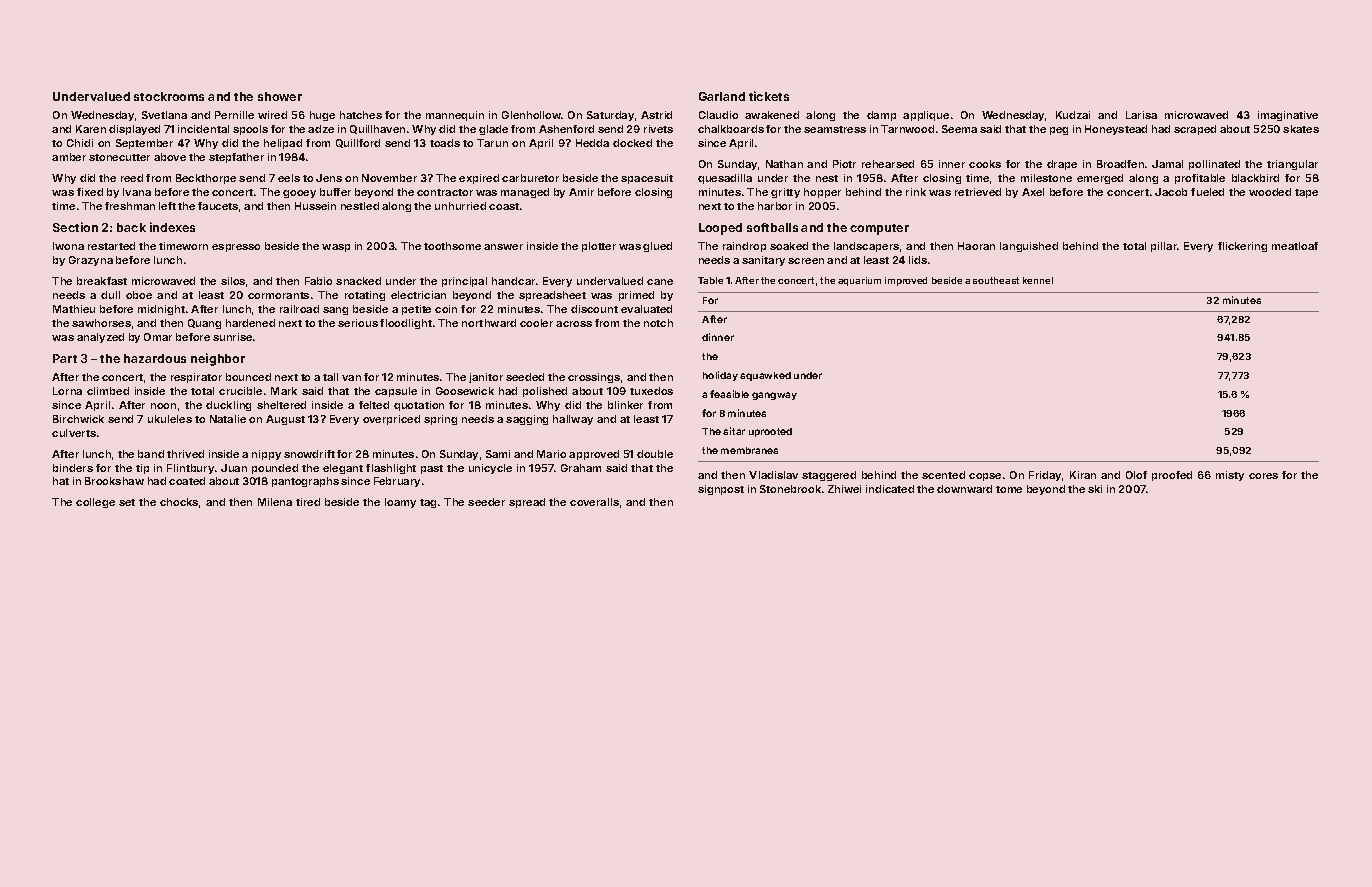  What do you see at coordinates (1073, 115) in the image?
I see `Kudzai` at bounding box center [1073, 115].
